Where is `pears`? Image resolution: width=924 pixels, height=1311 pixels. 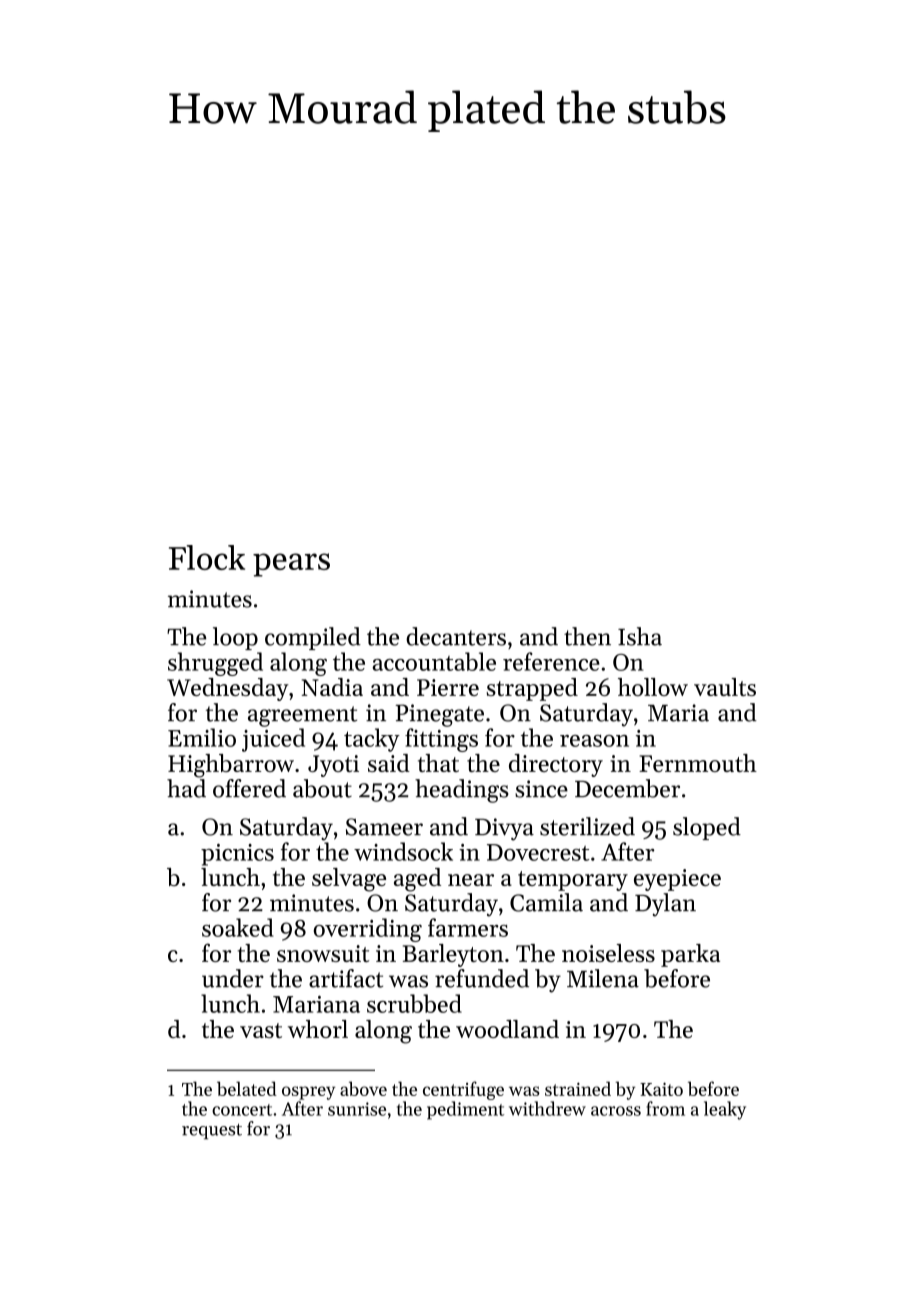 pears is located at coordinates (291, 565).
